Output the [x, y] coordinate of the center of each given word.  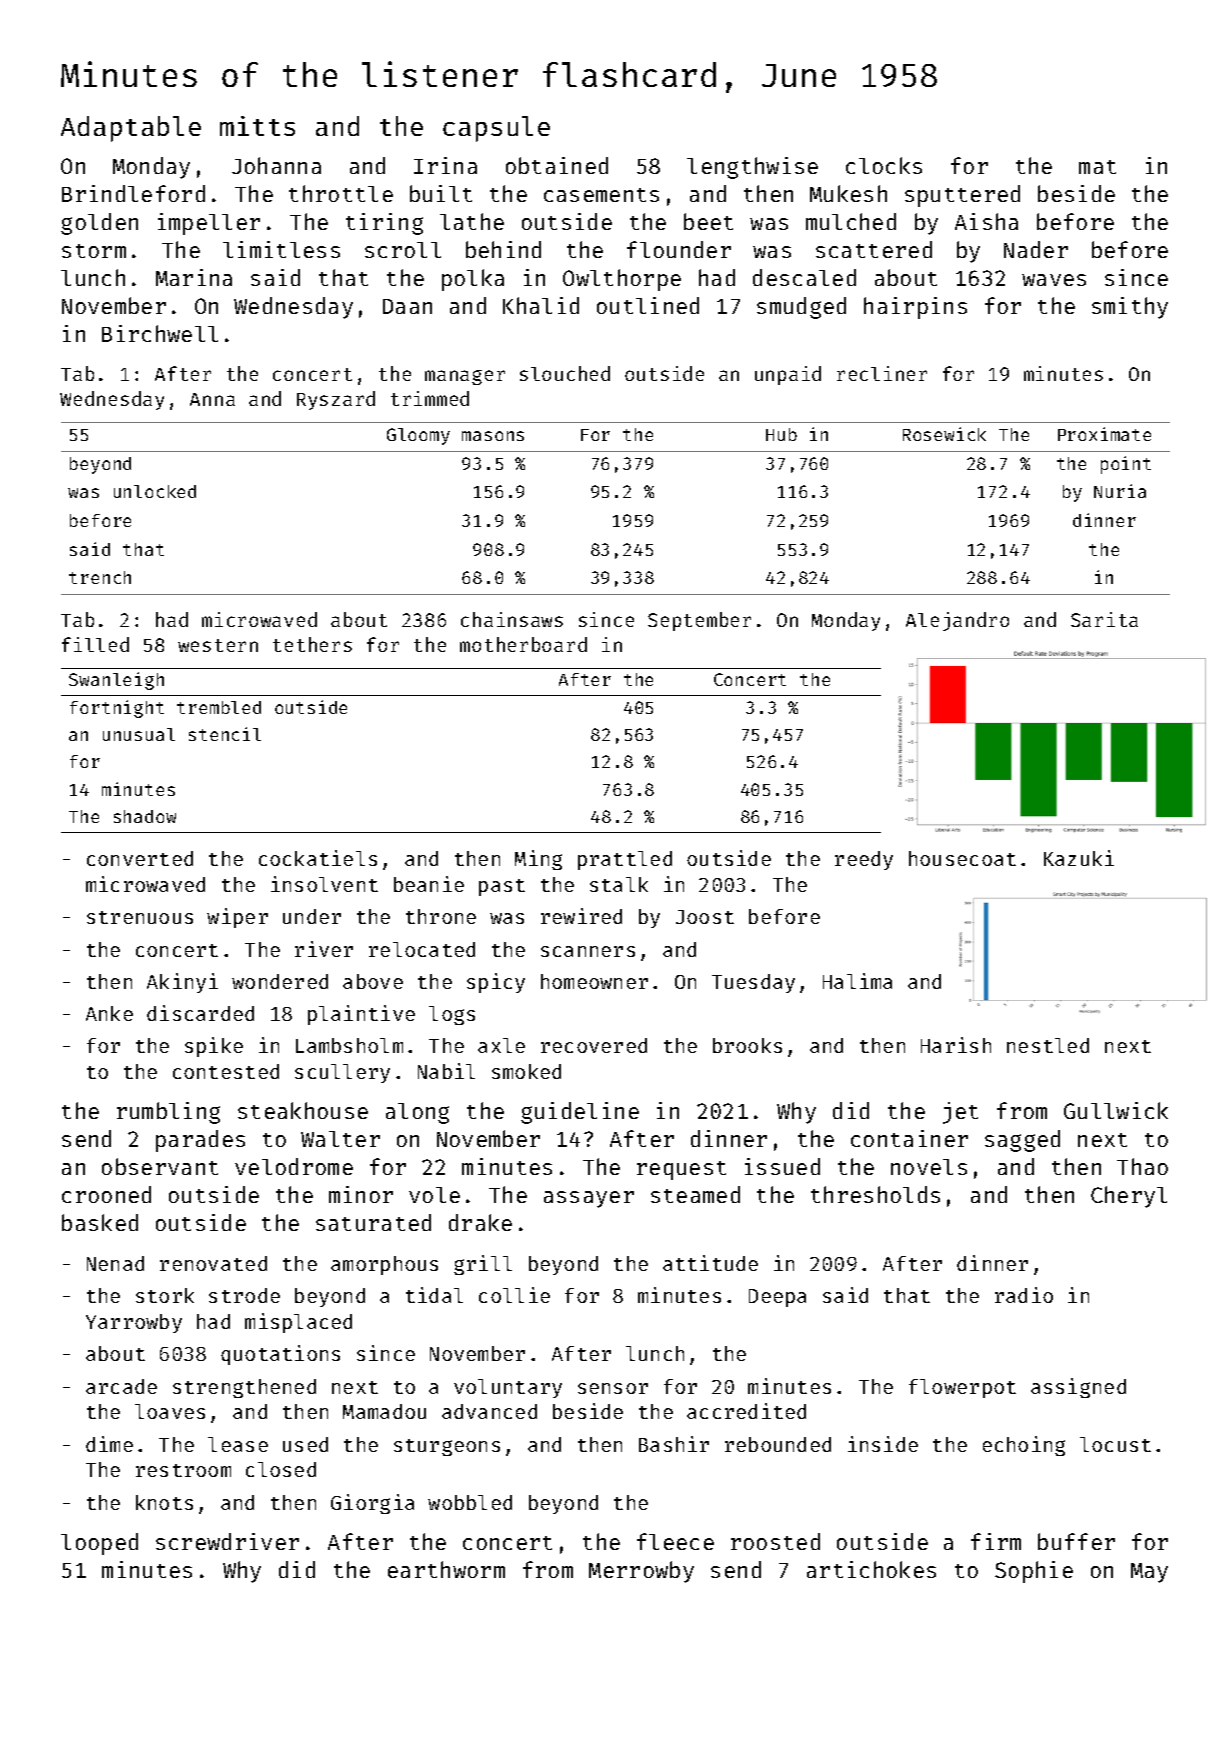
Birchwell [160, 333]
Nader [1036, 249]
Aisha [986, 221]
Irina [445, 165]
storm [94, 251]
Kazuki [1079, 858]
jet [960, 1113]
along [417, 1113]
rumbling [168, 1113]
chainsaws [512, 619]
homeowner [594, 981]
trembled [219, 707]
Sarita [1104, 619]
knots [164, 1502]
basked [100, 1222]
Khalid [541, 305]
